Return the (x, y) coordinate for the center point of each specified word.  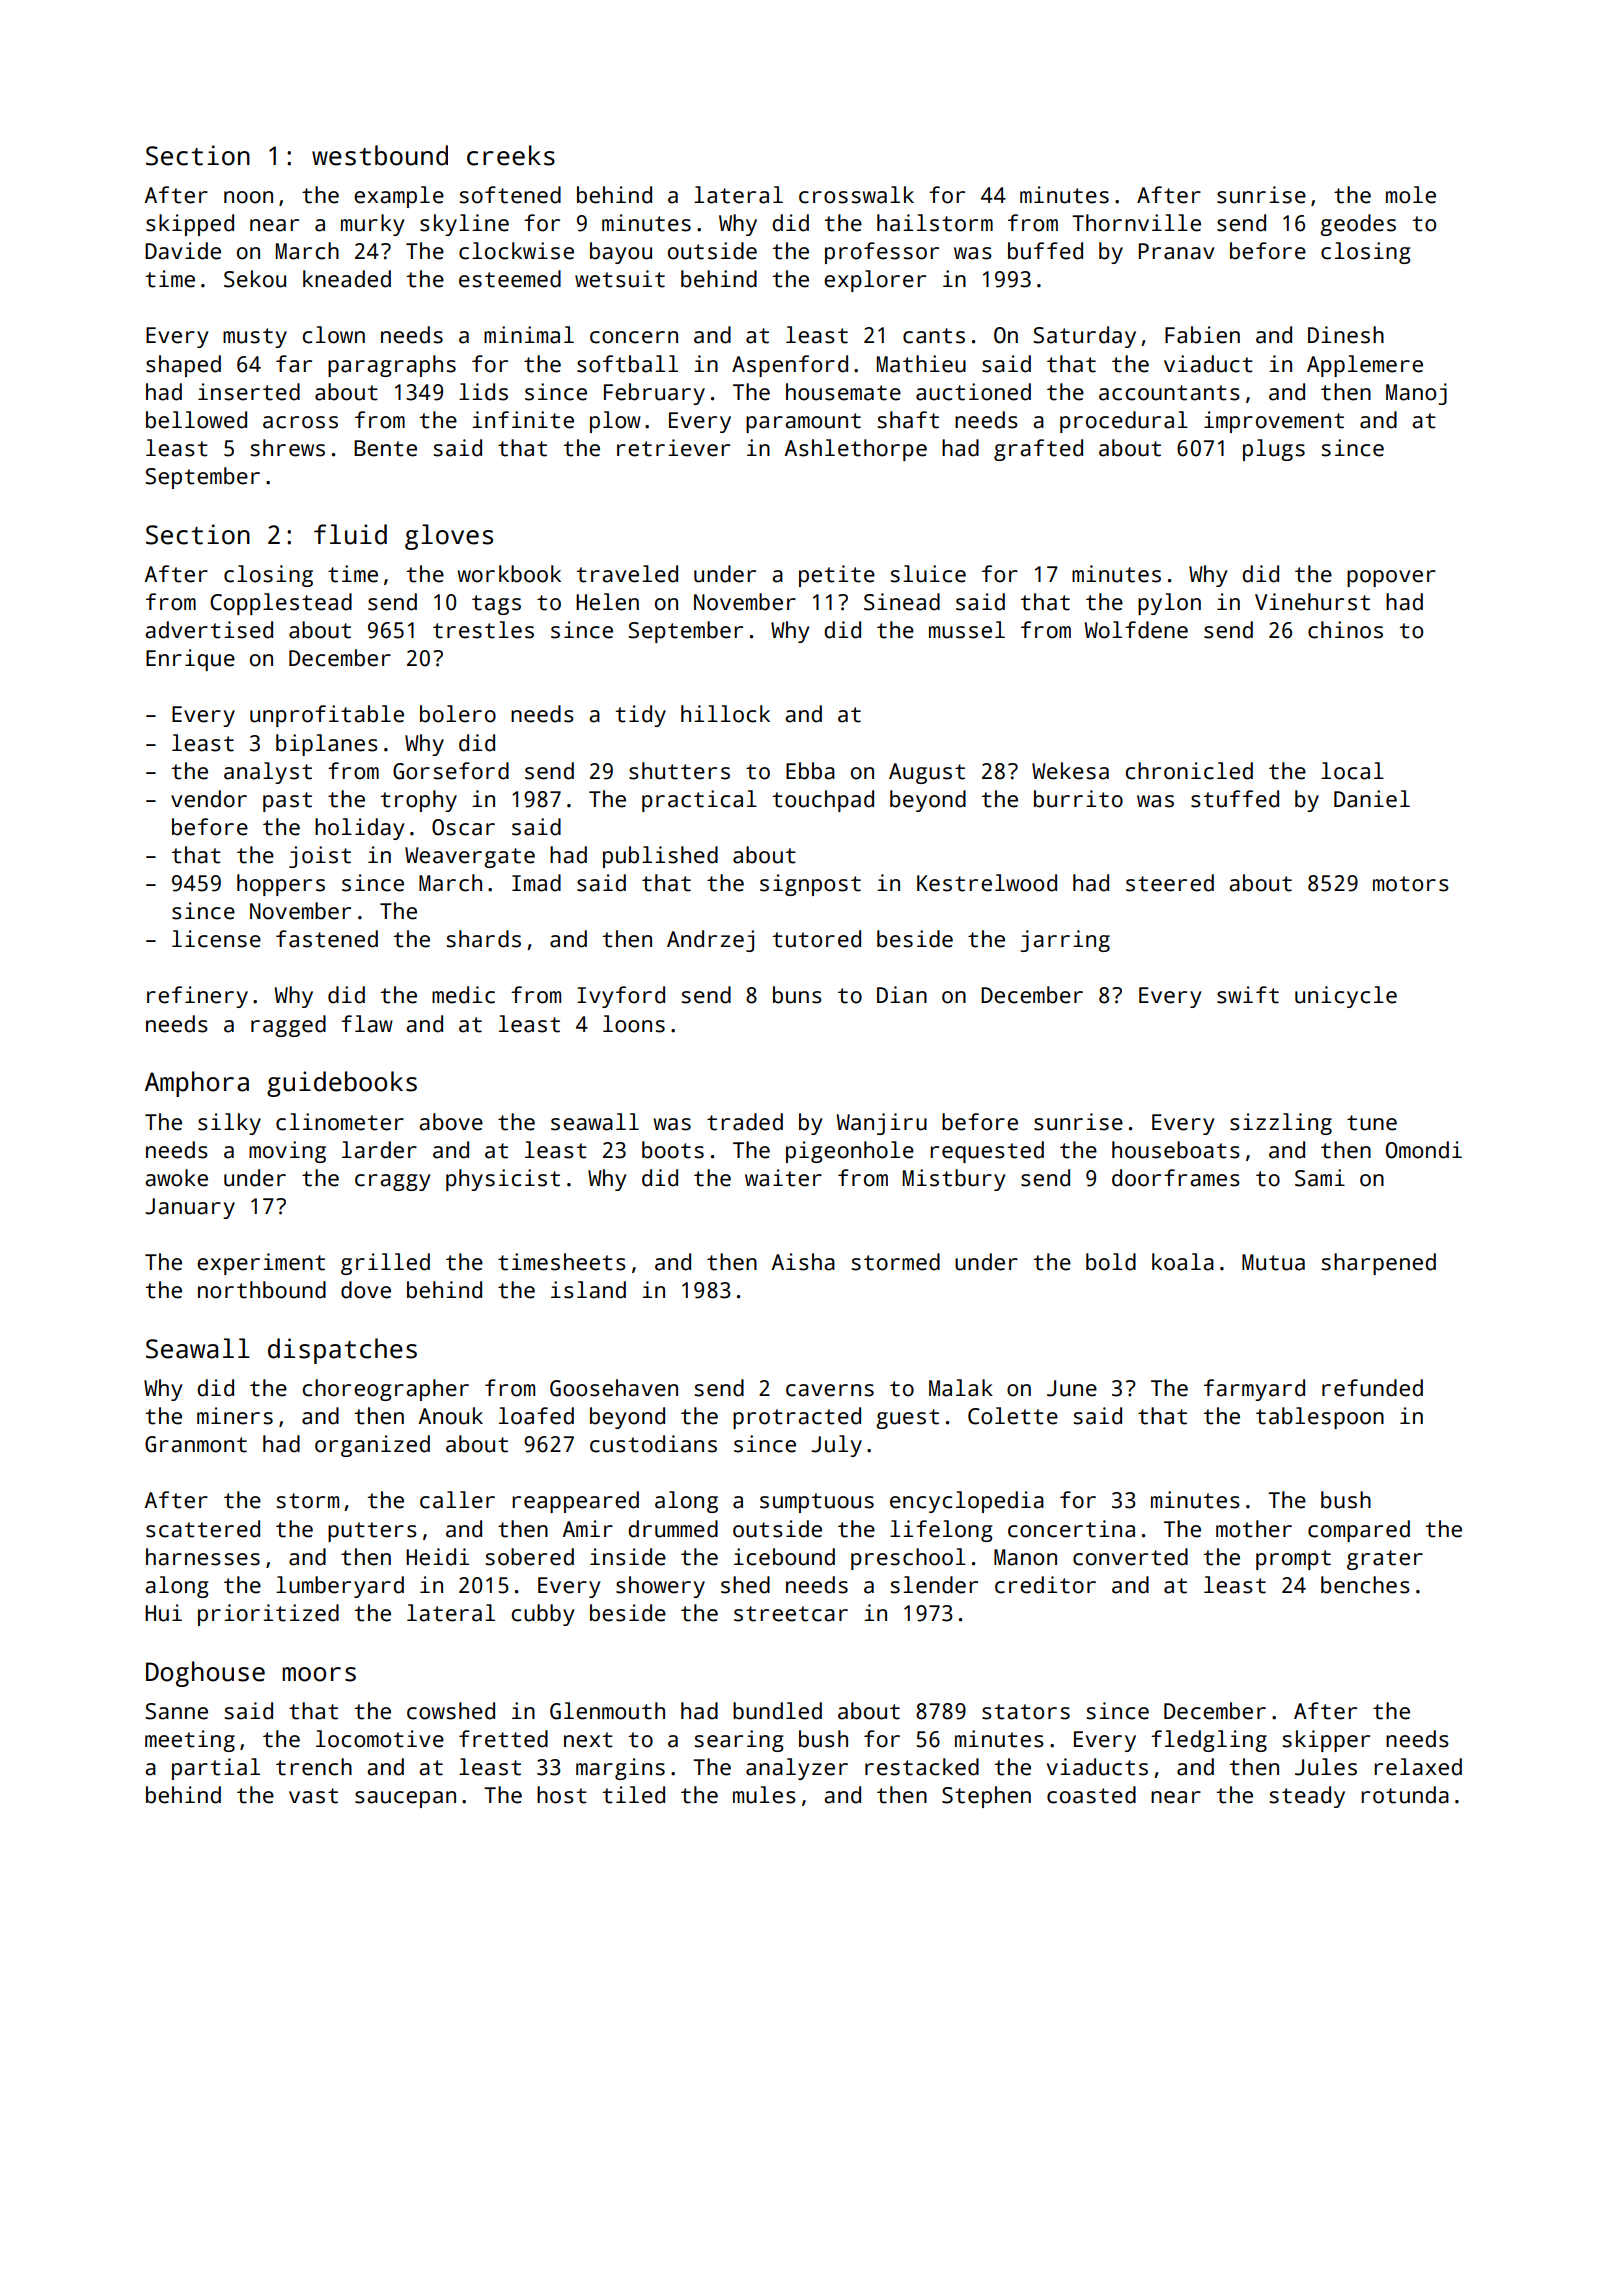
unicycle (1346, 997)
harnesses (203, 1557)
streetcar (791, 1614)
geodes (1358, 225)
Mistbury (954, 1180)
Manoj (1416, 394)
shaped (183, 366)
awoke (176, 1178)
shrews (287, 448)
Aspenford (790, 366)
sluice (928, 574)
